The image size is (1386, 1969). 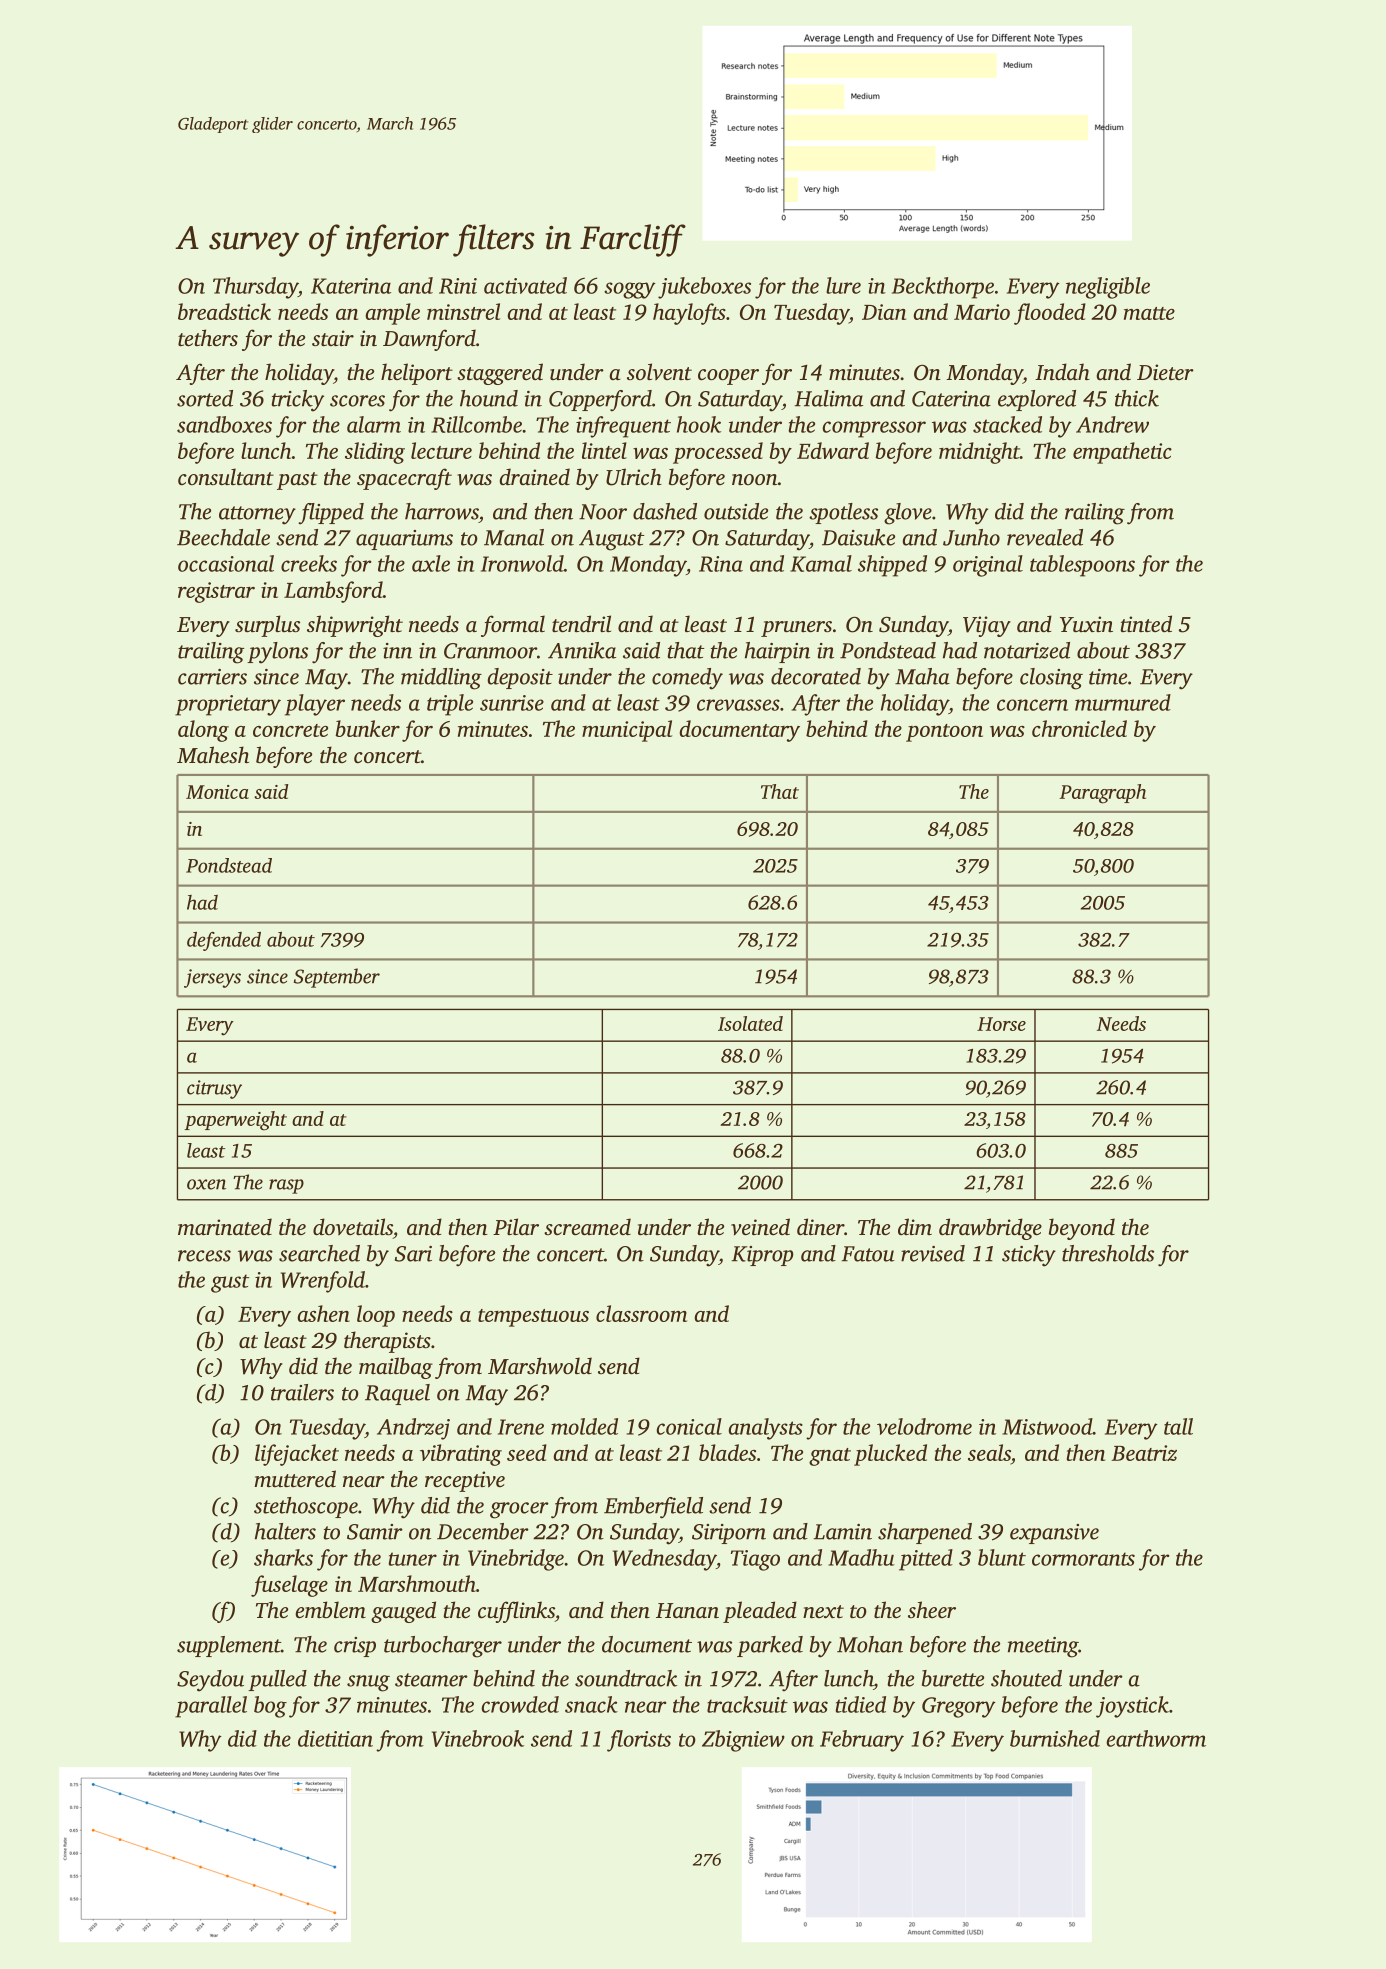 What do you see at coordinates (750, 1023) in the screenshot?
I see `Isolated` at bounding box center [750, 1023].
